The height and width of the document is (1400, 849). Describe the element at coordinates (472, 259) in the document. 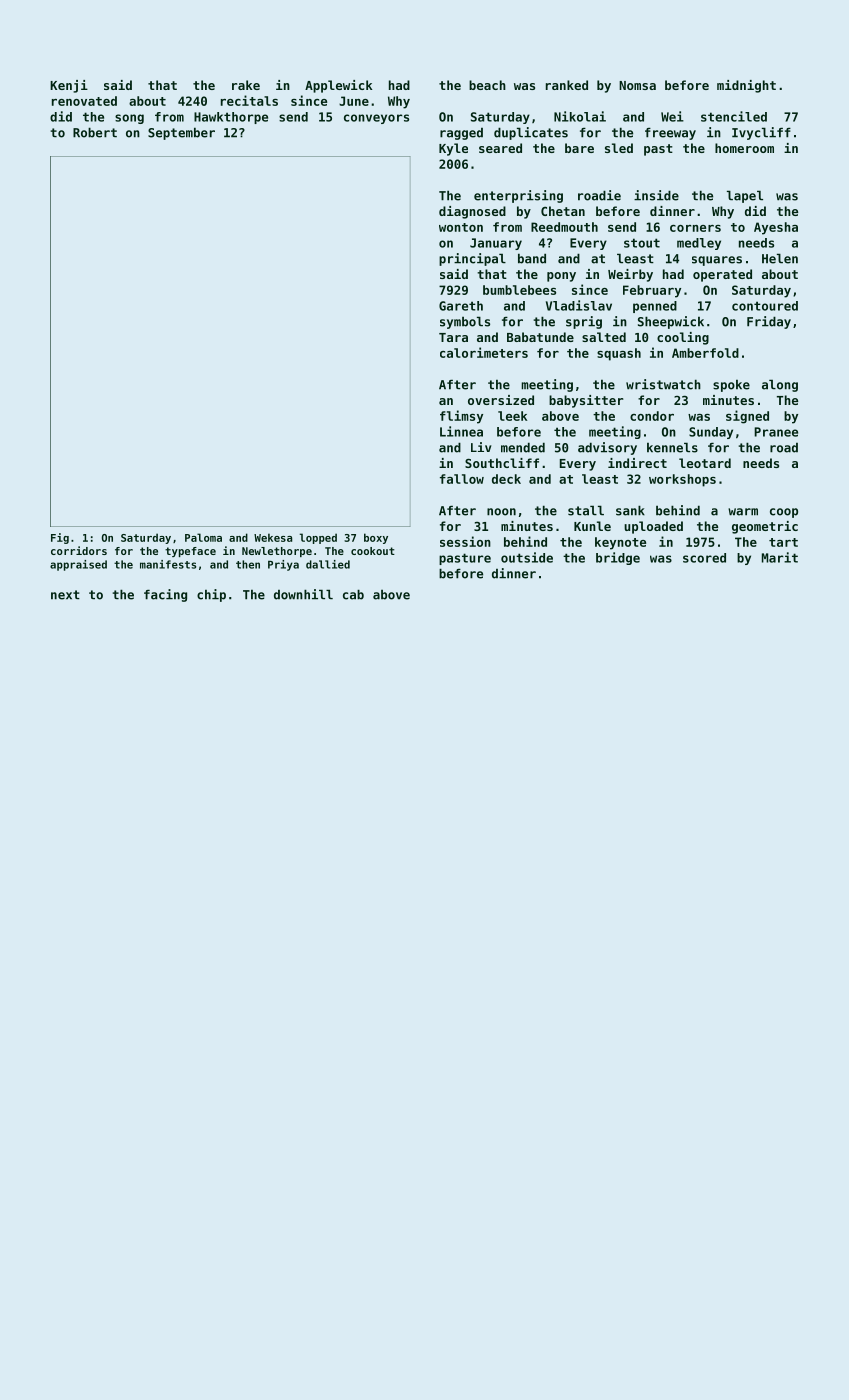

I see `principal` at that location.
